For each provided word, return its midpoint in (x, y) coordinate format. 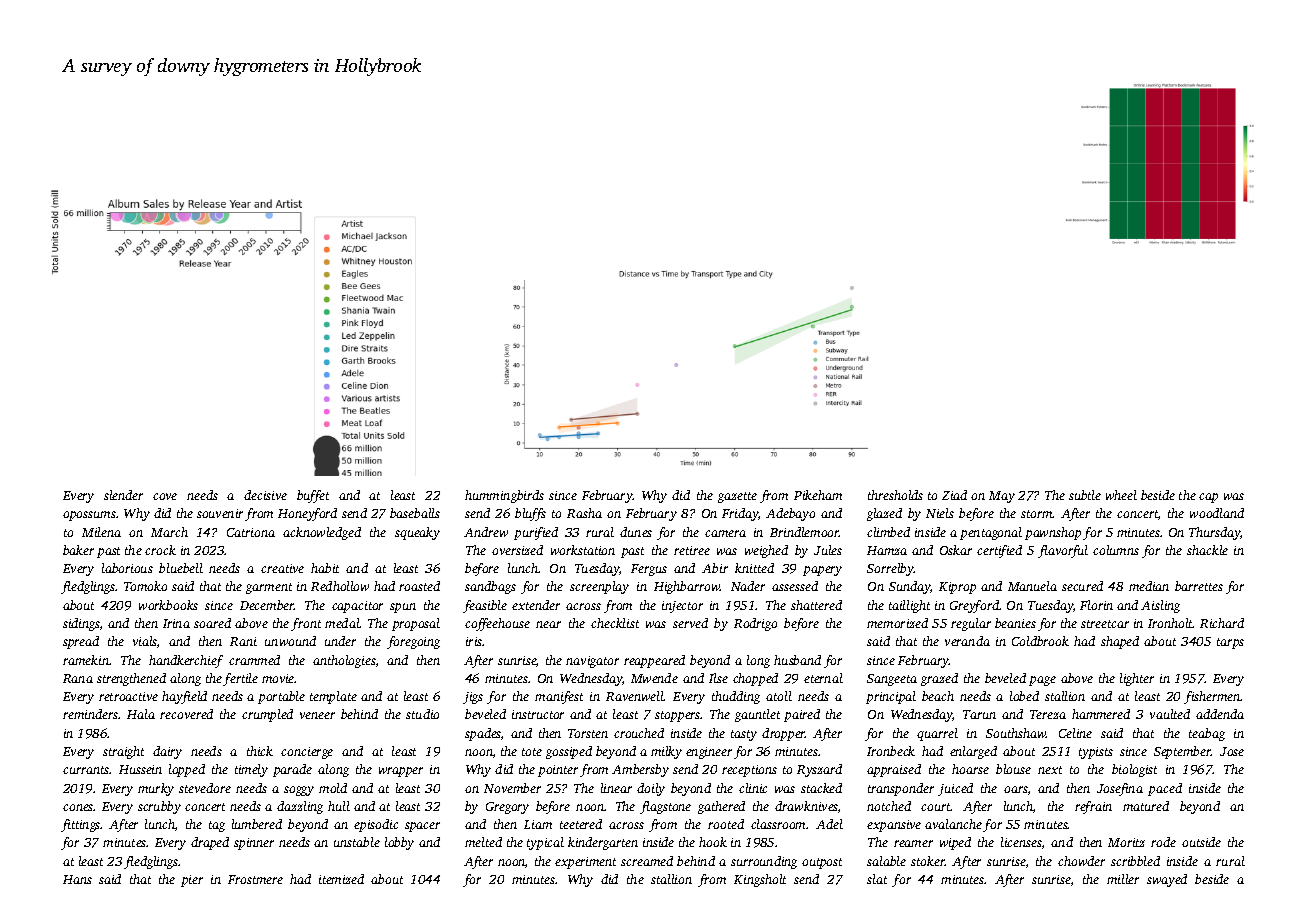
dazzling (300, 807)
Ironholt (1170, 623)
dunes (636, 532)
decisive (265, 495)
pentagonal (991, 533)
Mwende (654, 678)
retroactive (128, 696)
